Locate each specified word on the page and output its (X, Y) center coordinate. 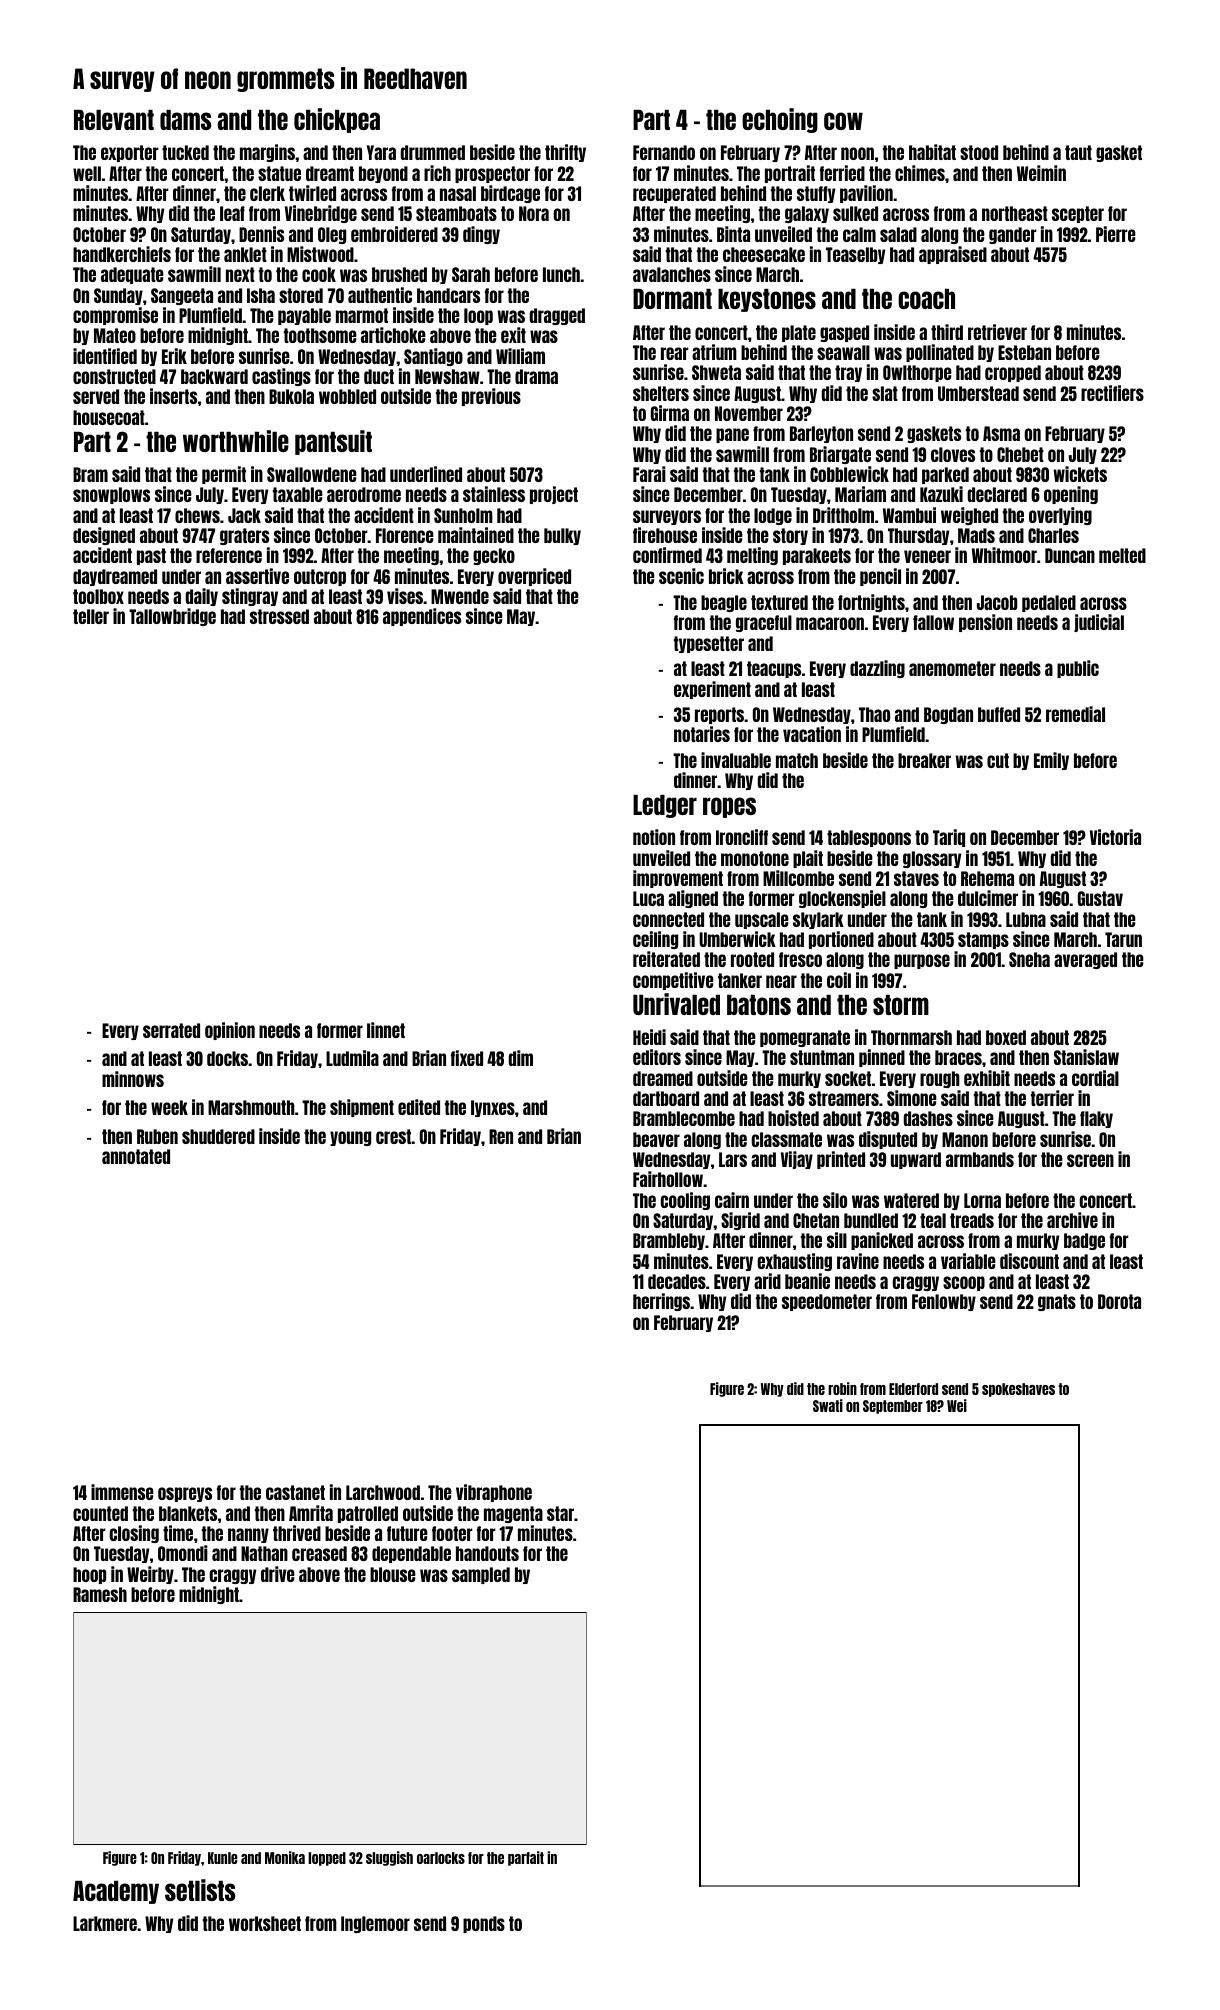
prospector (492, 174)
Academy (116, 1892)
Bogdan (948, 715)
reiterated (666, 959)
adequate (132, 275)
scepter (1078, 214)
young (350, 1138)
